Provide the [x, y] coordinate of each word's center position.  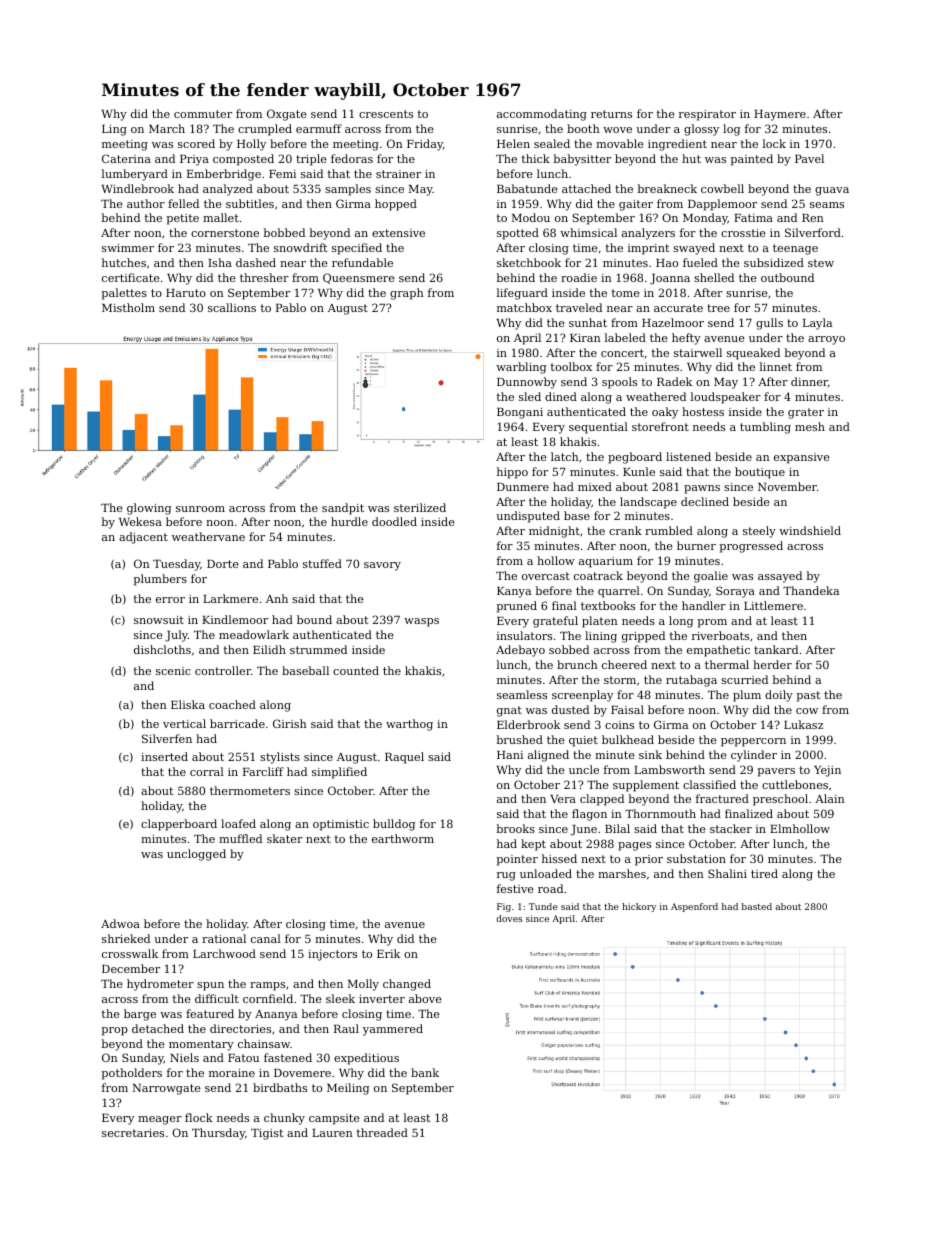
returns [611, 114]
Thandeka [811, 590]
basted [757, 906]
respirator [707, 115]
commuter [203, 114]
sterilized [420, 507]
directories [240, 1028]
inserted [164, 756]
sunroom [200, 509]
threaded [382, 1132]
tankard [776, 649]
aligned [548, 756]
